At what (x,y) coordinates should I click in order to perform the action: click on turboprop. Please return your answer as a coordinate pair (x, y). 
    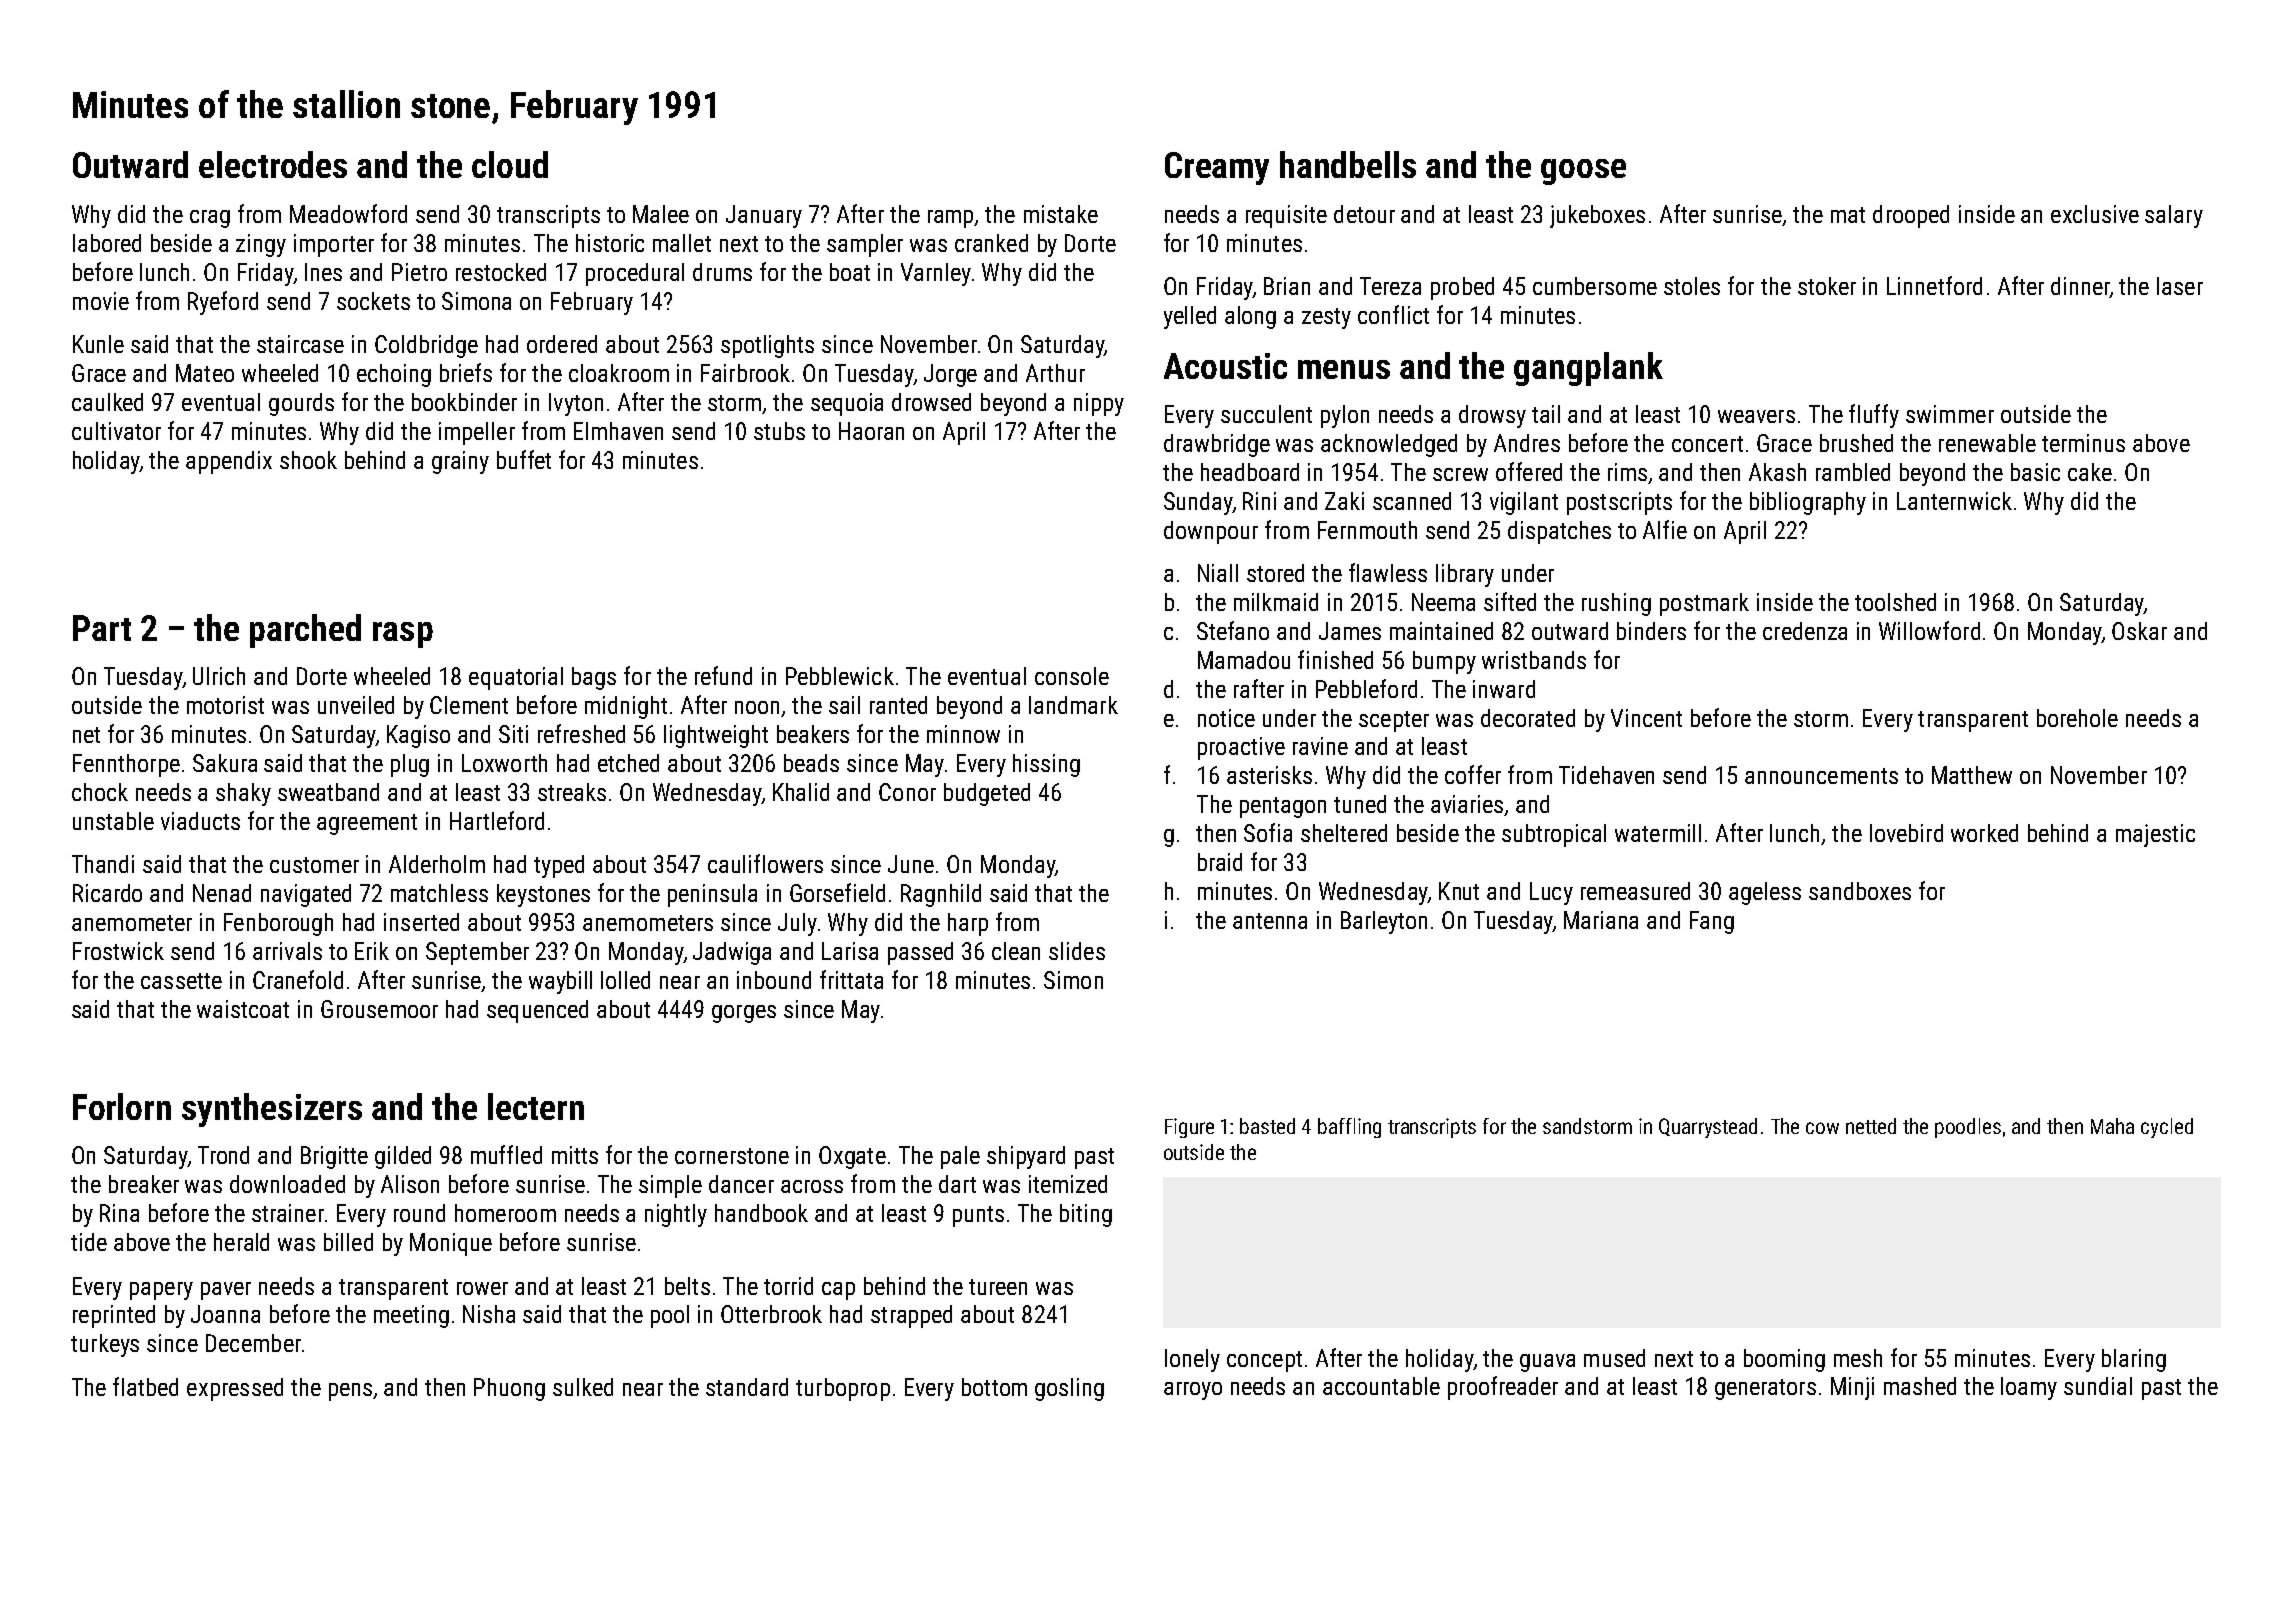
    Looking at the image, I should click on (843, 1389).
